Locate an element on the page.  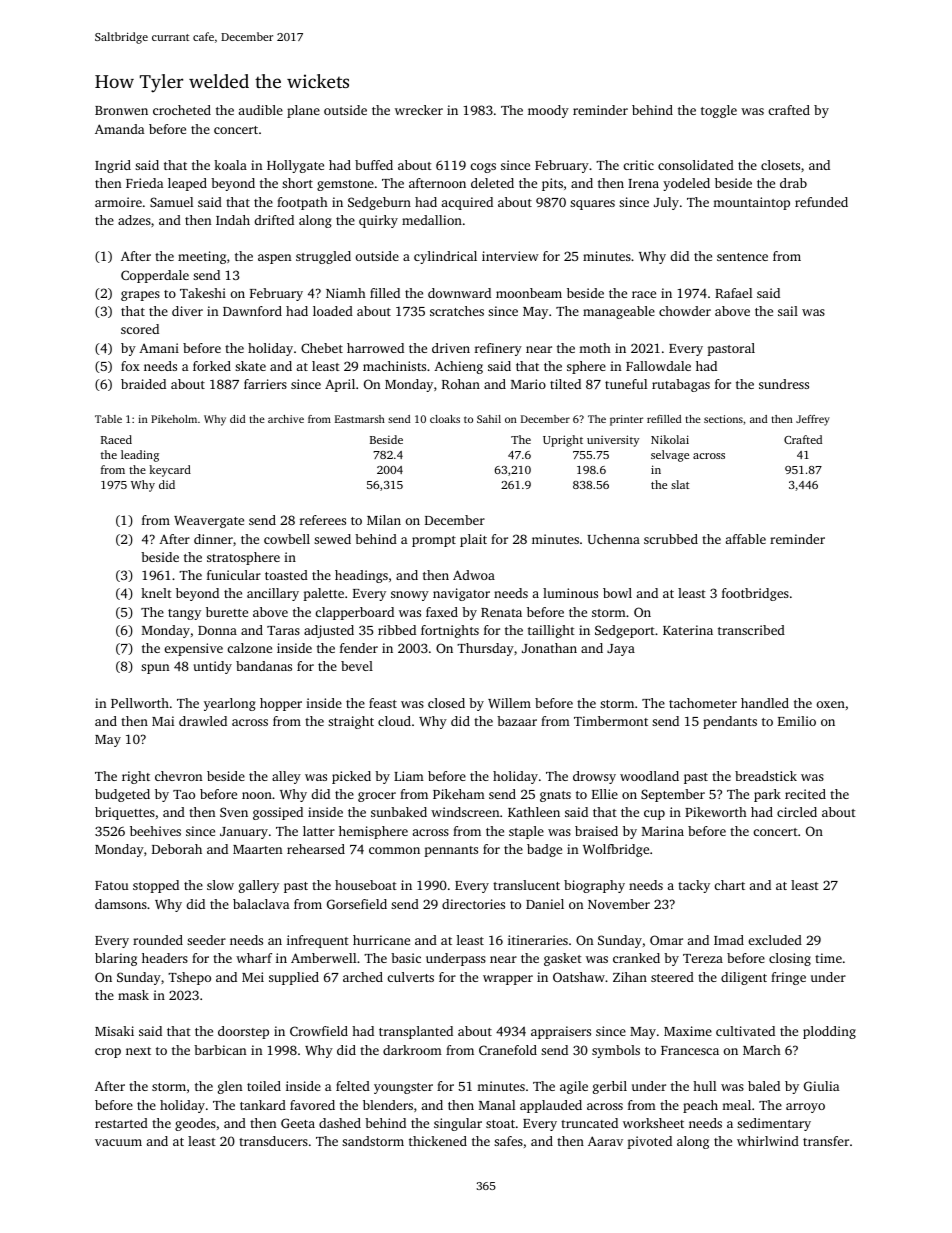
windscreen is located at coordinates (465, 812).
